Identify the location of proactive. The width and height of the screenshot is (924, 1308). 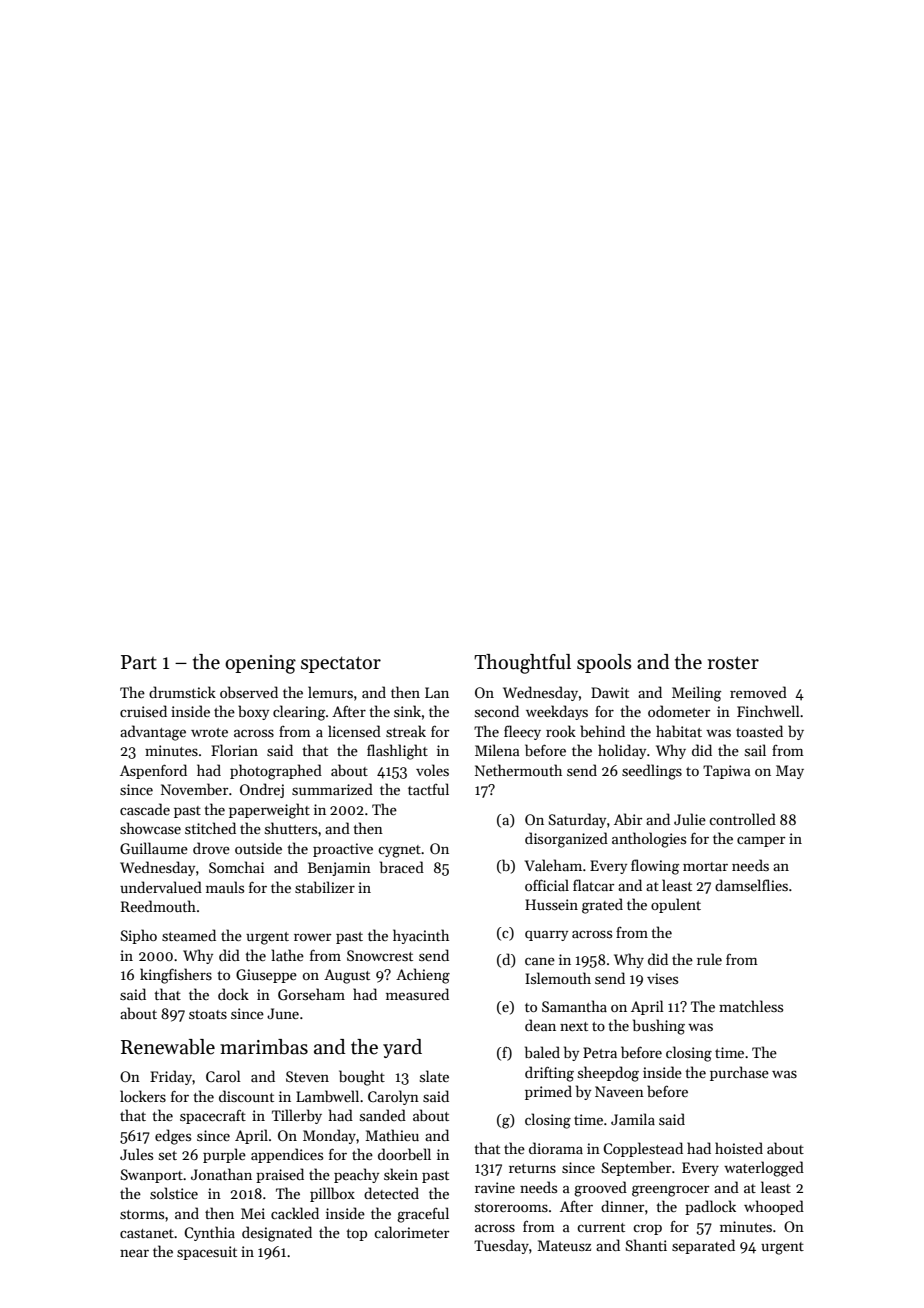
(343, 850).
